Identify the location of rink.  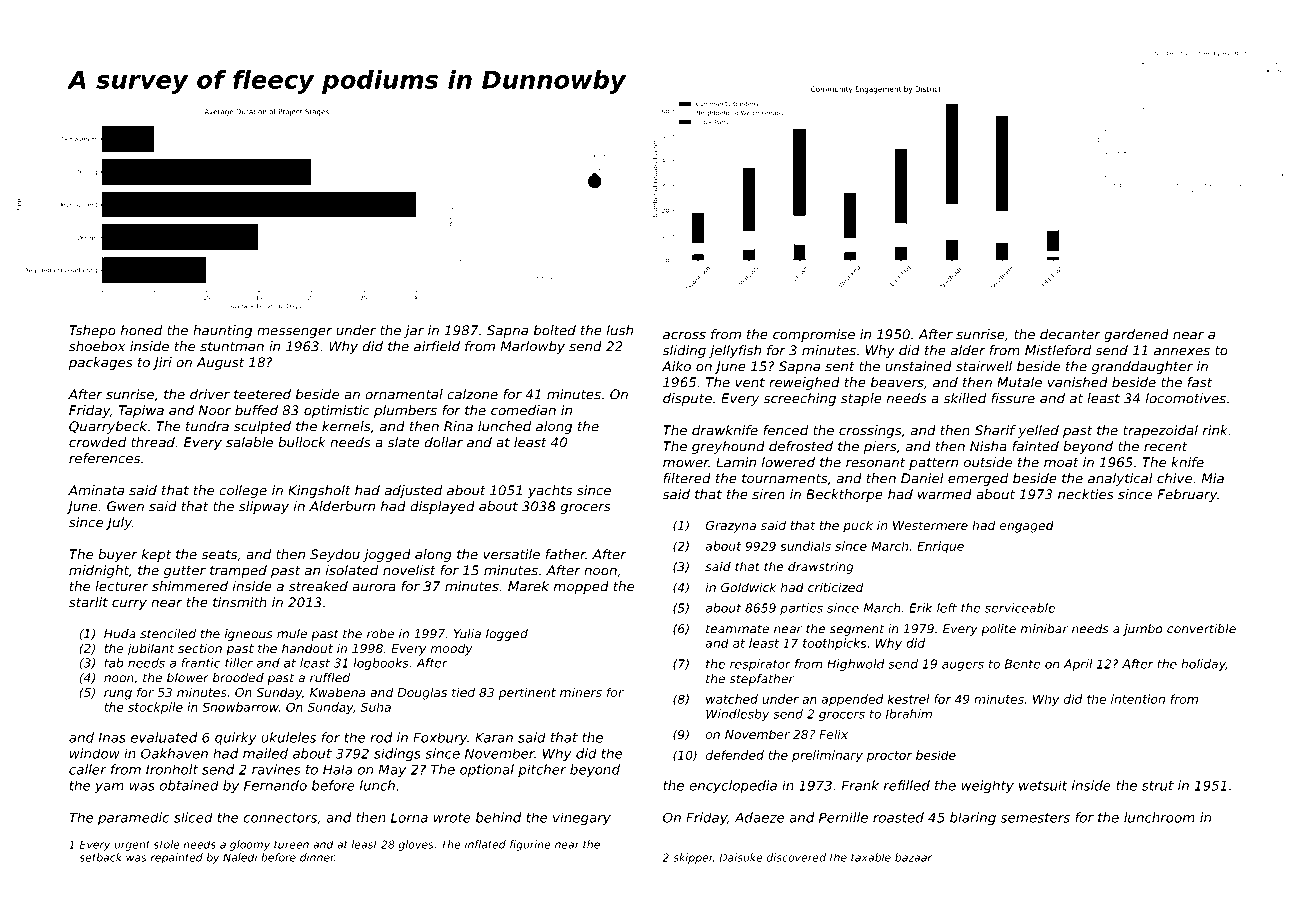
(1215, 430).
